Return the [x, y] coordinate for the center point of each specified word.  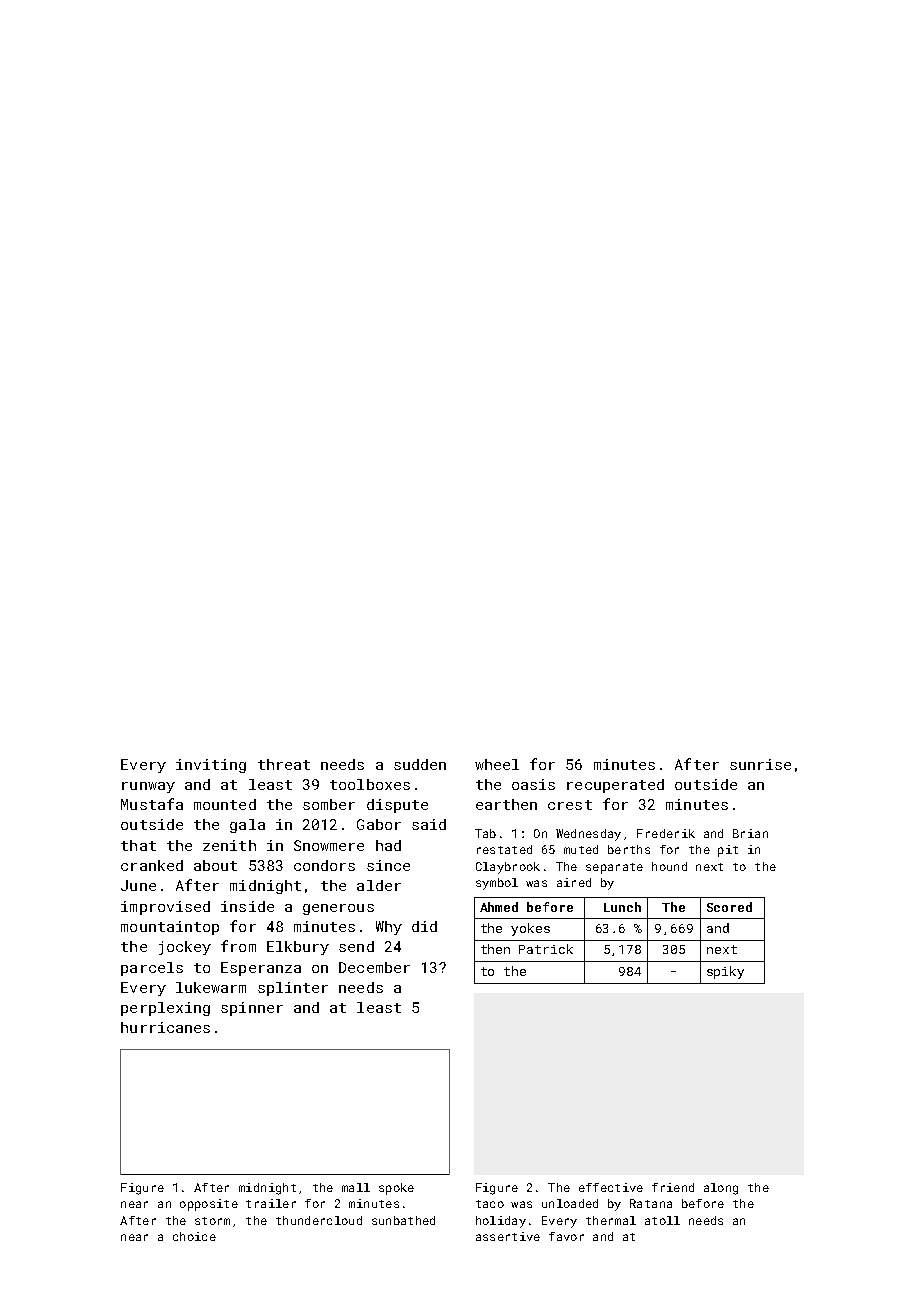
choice [194, 1236]
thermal [611, 1220]
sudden [420, 764]
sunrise [760, 764]
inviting [211, 766]
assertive [508, 1236]
